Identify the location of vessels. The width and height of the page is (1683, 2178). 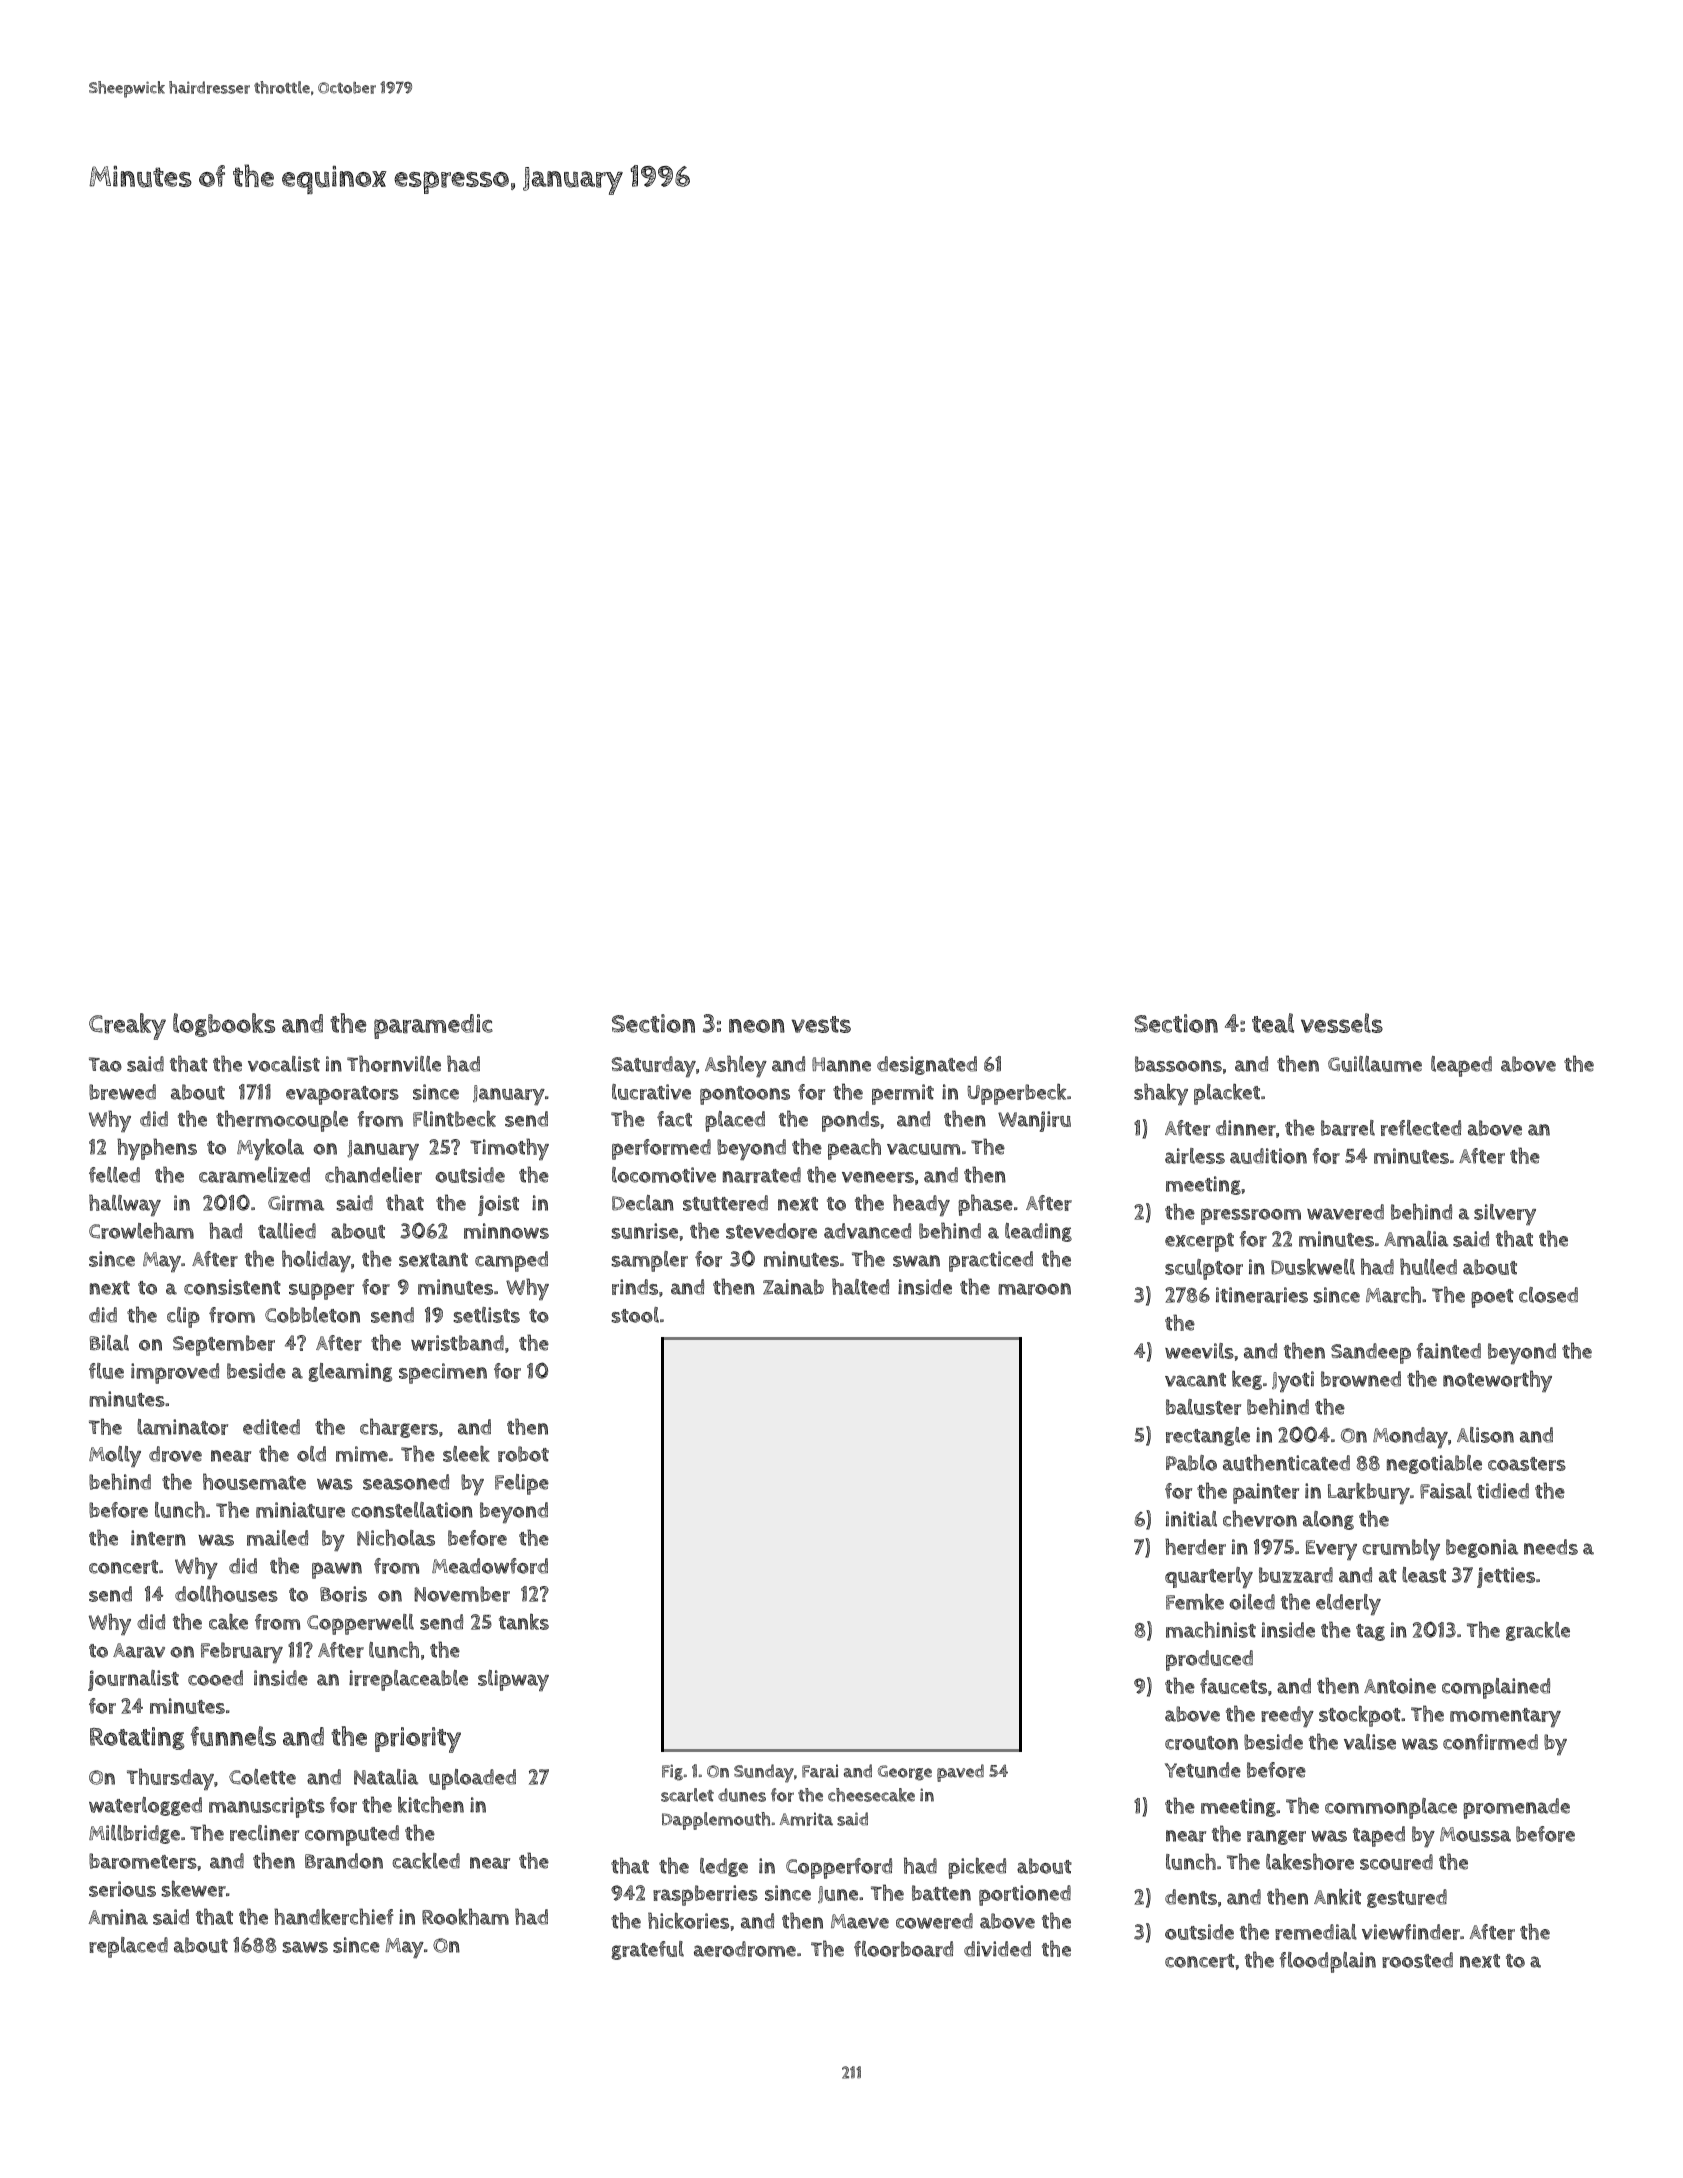
(1342, 1023).
